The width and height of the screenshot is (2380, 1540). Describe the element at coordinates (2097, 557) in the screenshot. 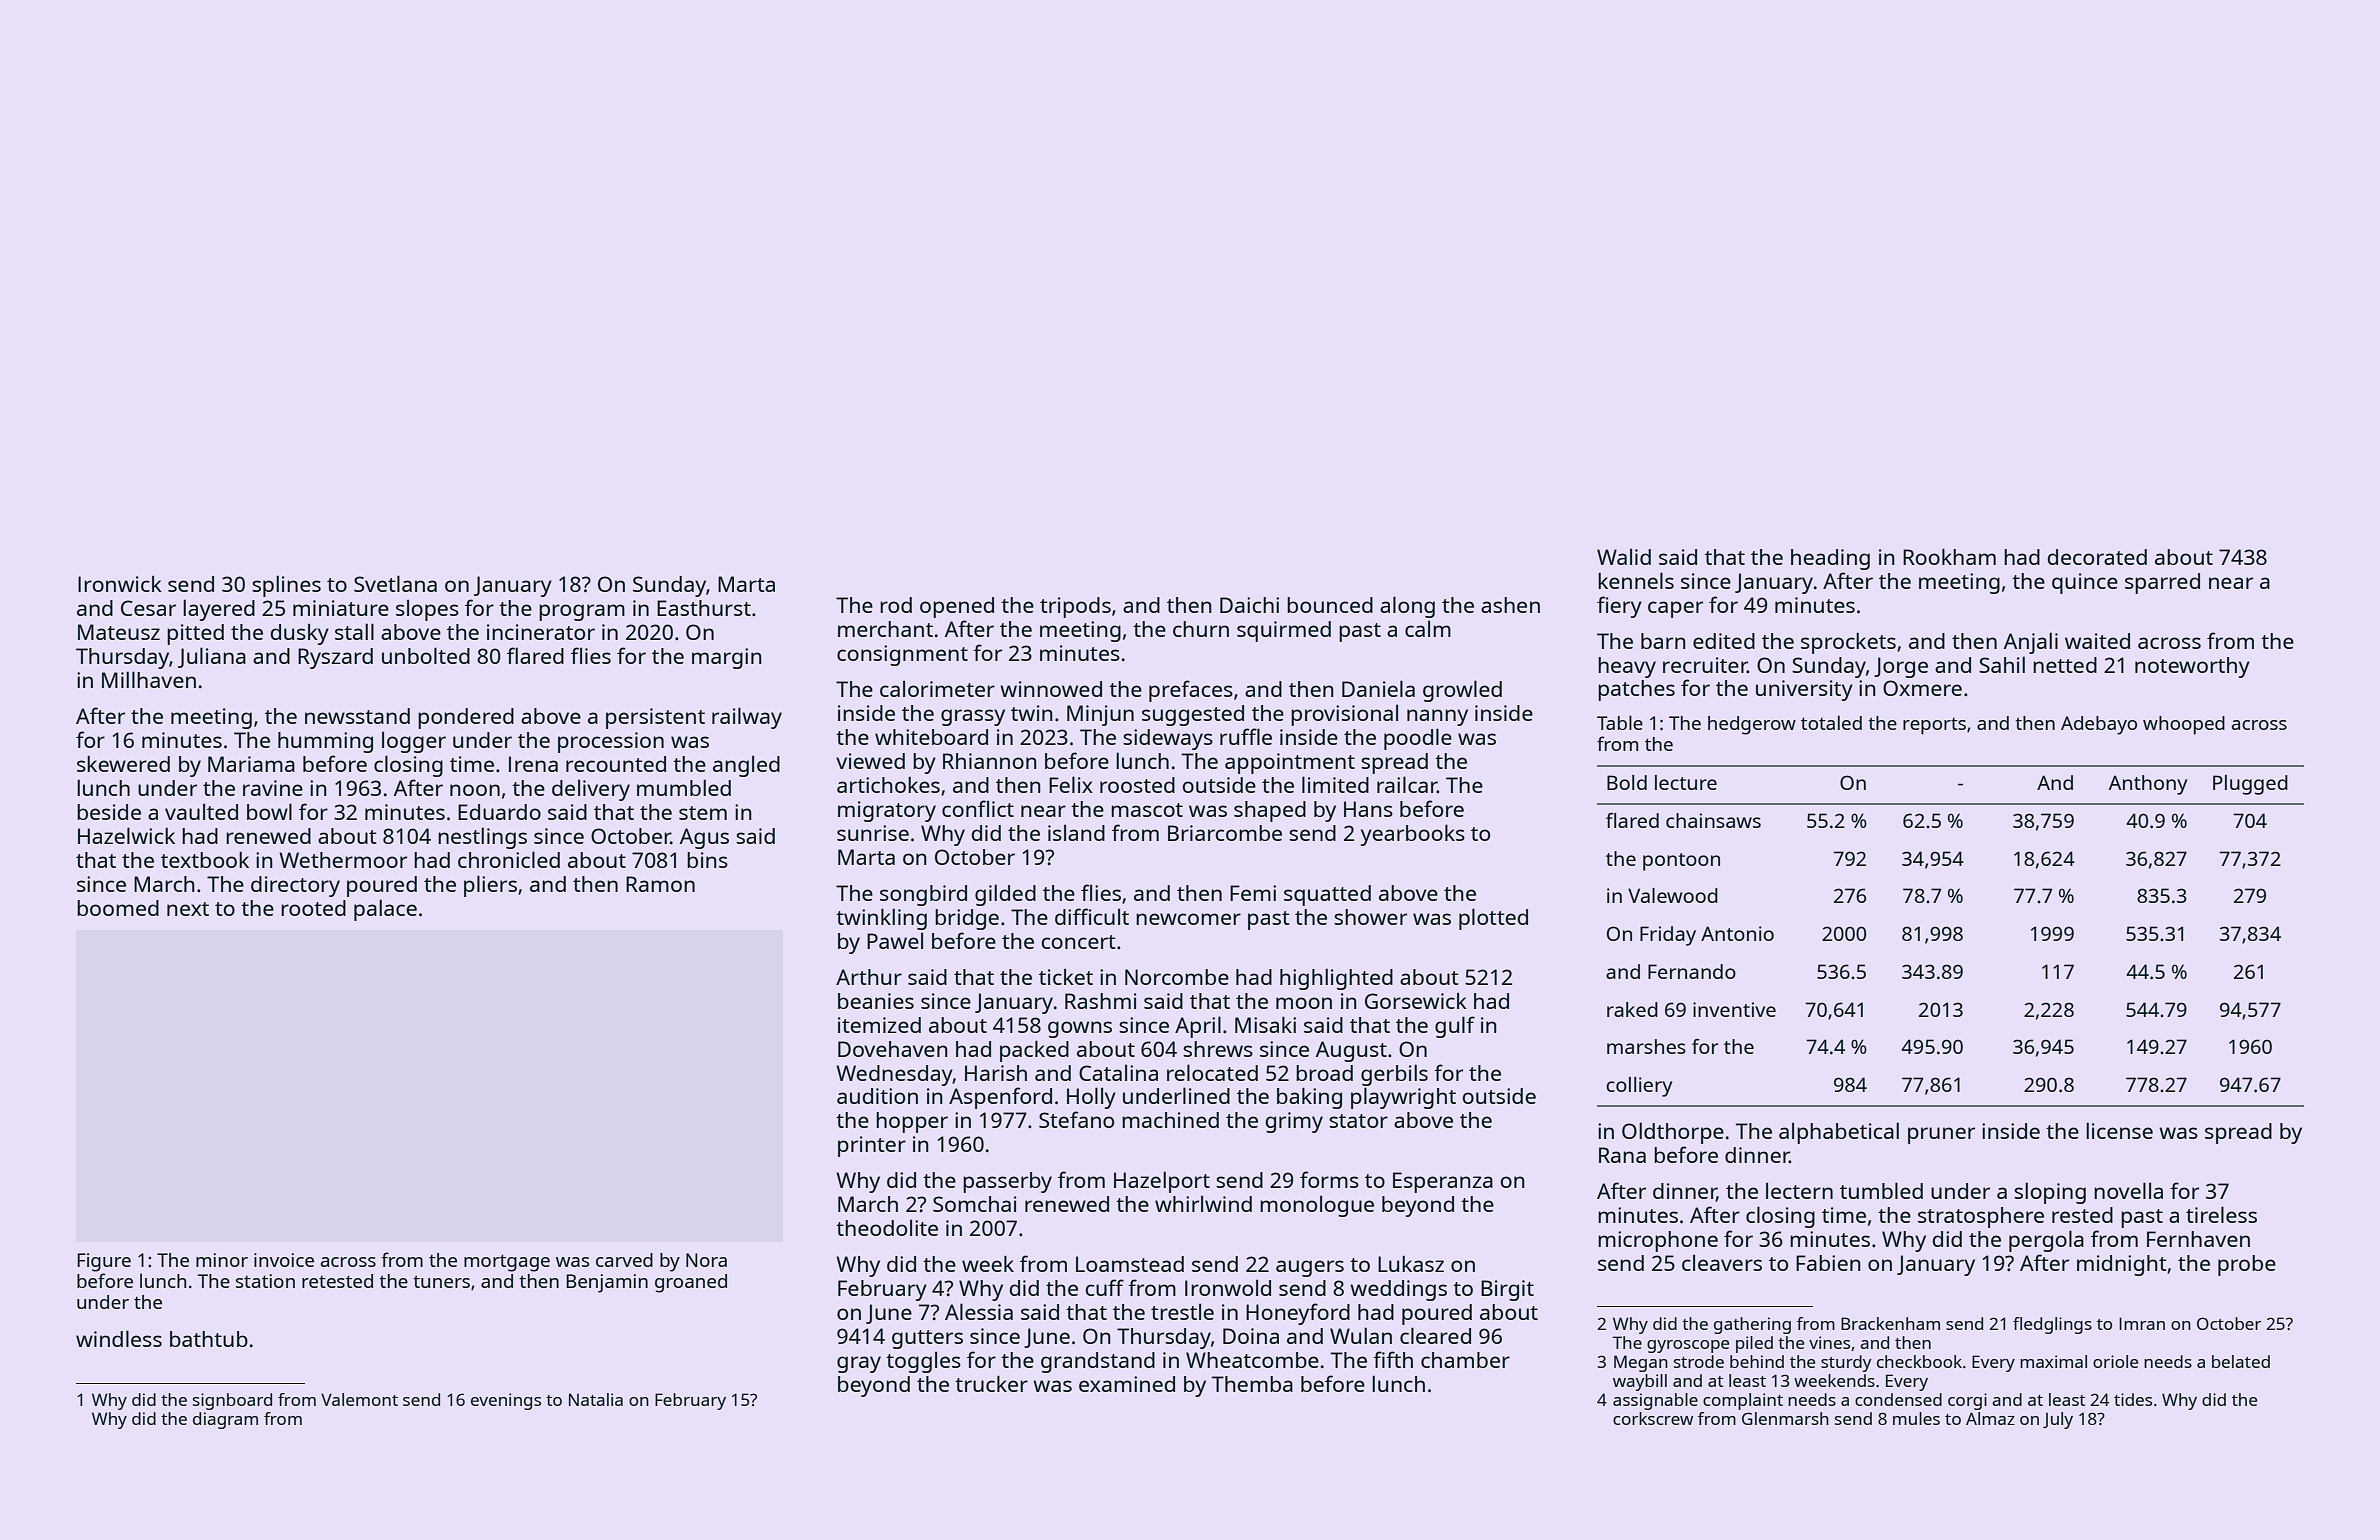

I see `decorated` at that location.
